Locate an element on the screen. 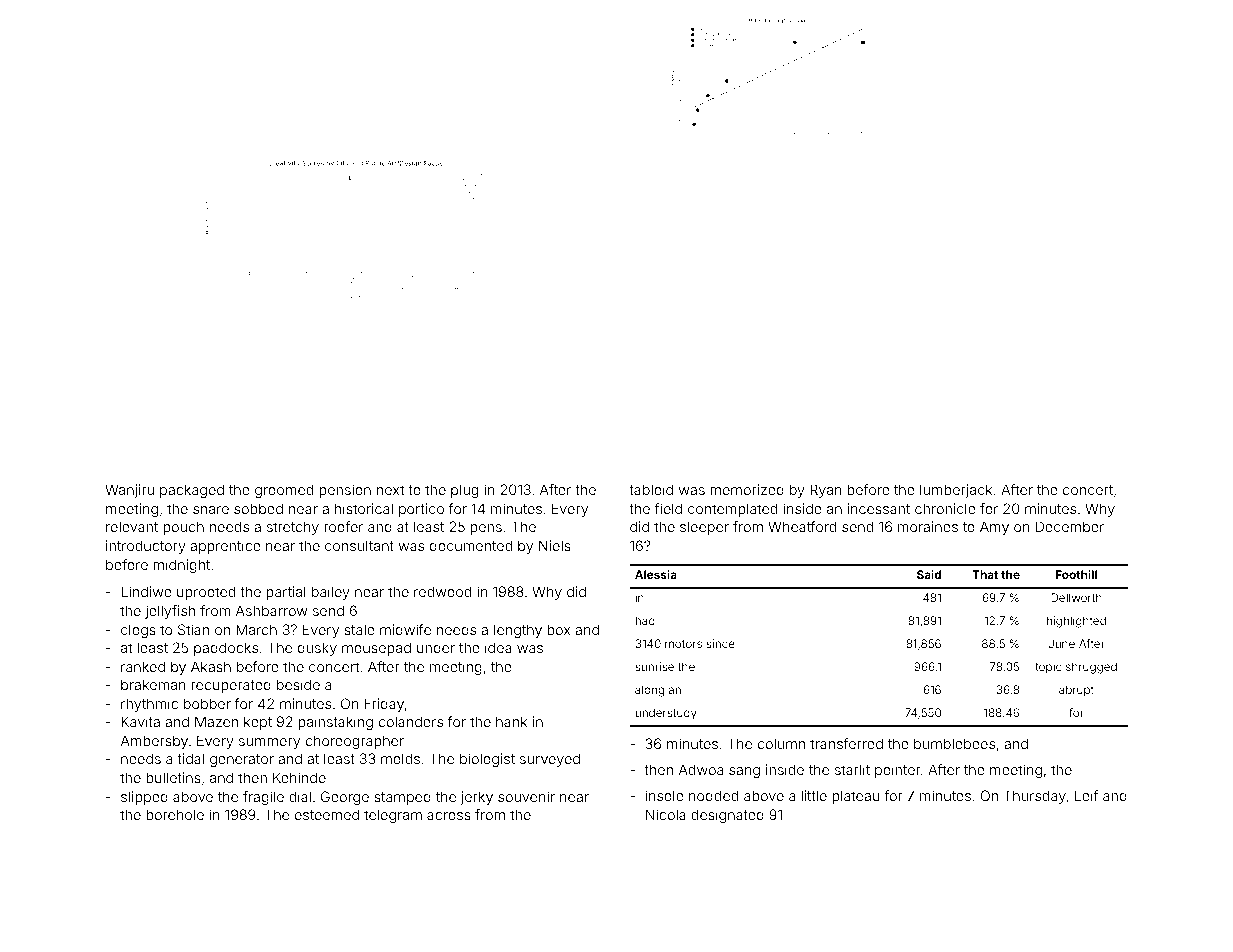 This screenshot has height=952, width=1233. nodded is located at coordinates (713, 795).
